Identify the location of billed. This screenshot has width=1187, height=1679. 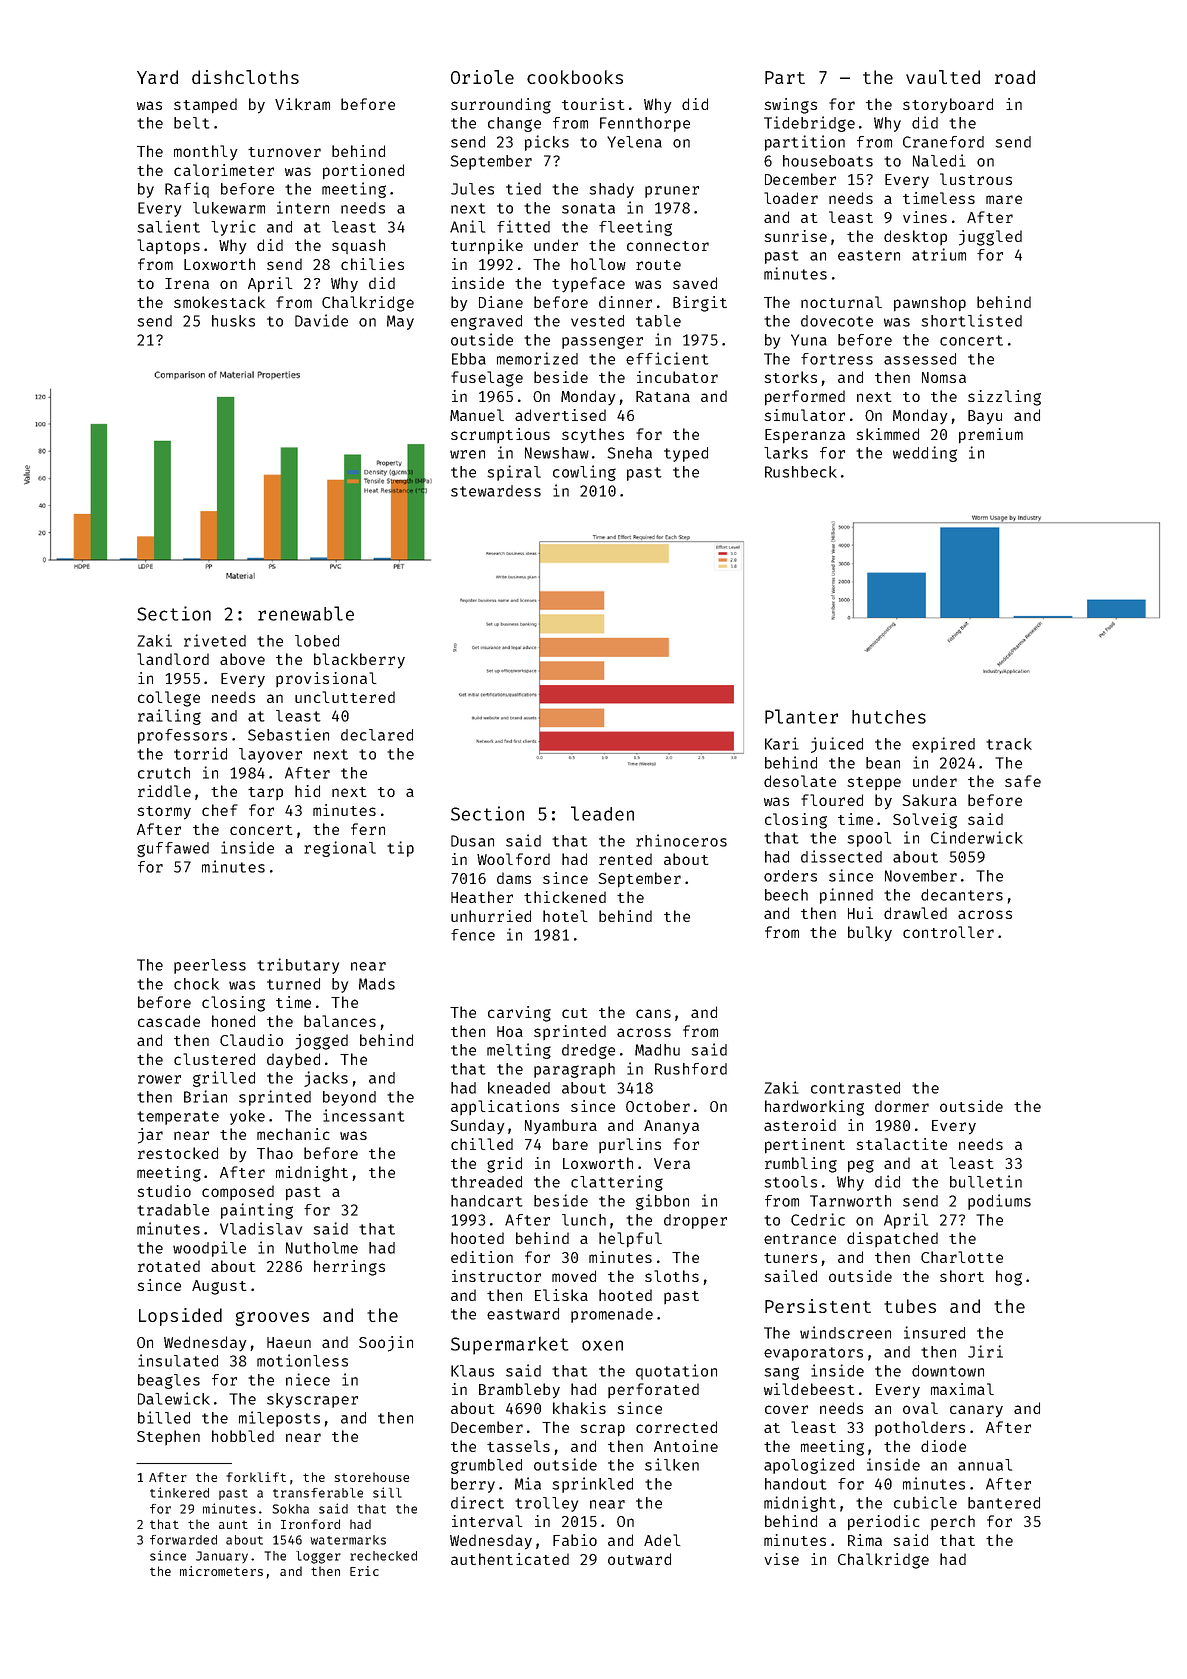
(164, 1417).
